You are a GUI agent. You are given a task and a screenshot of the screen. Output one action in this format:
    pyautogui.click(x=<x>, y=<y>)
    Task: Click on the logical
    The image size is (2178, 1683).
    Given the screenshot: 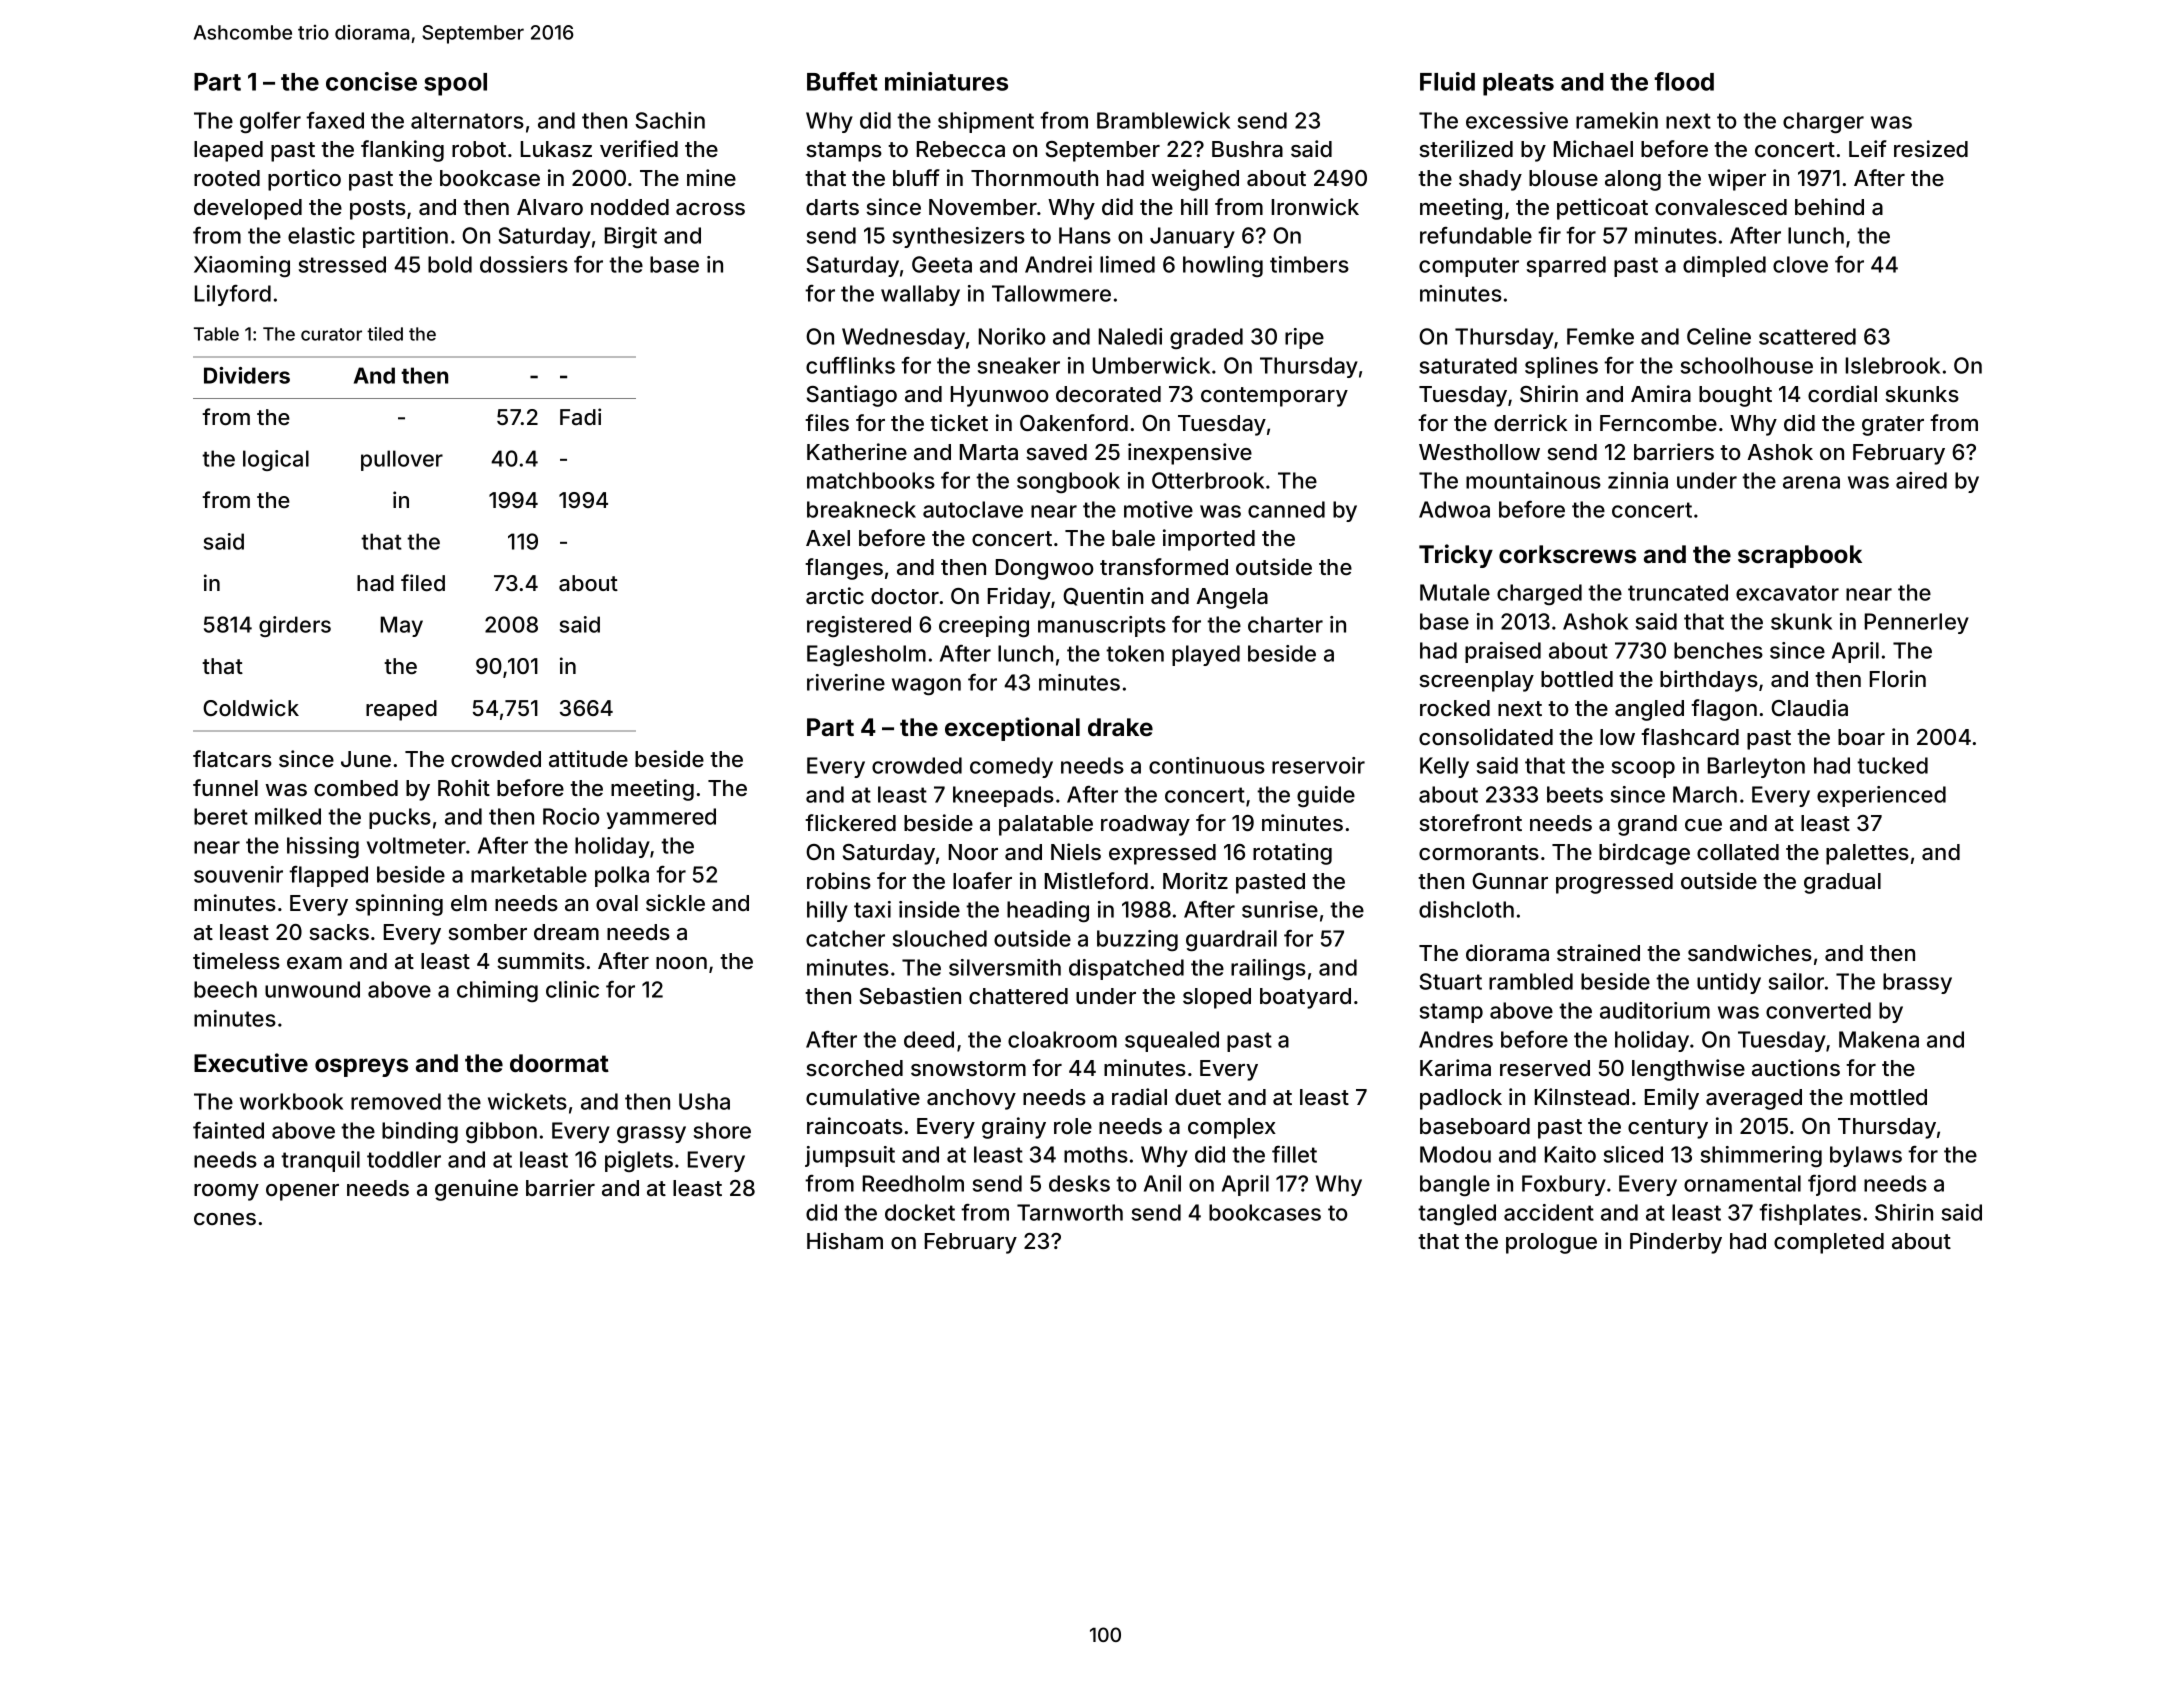 What is the action you would take?
    pyautogui.click(x=276, y=460)
